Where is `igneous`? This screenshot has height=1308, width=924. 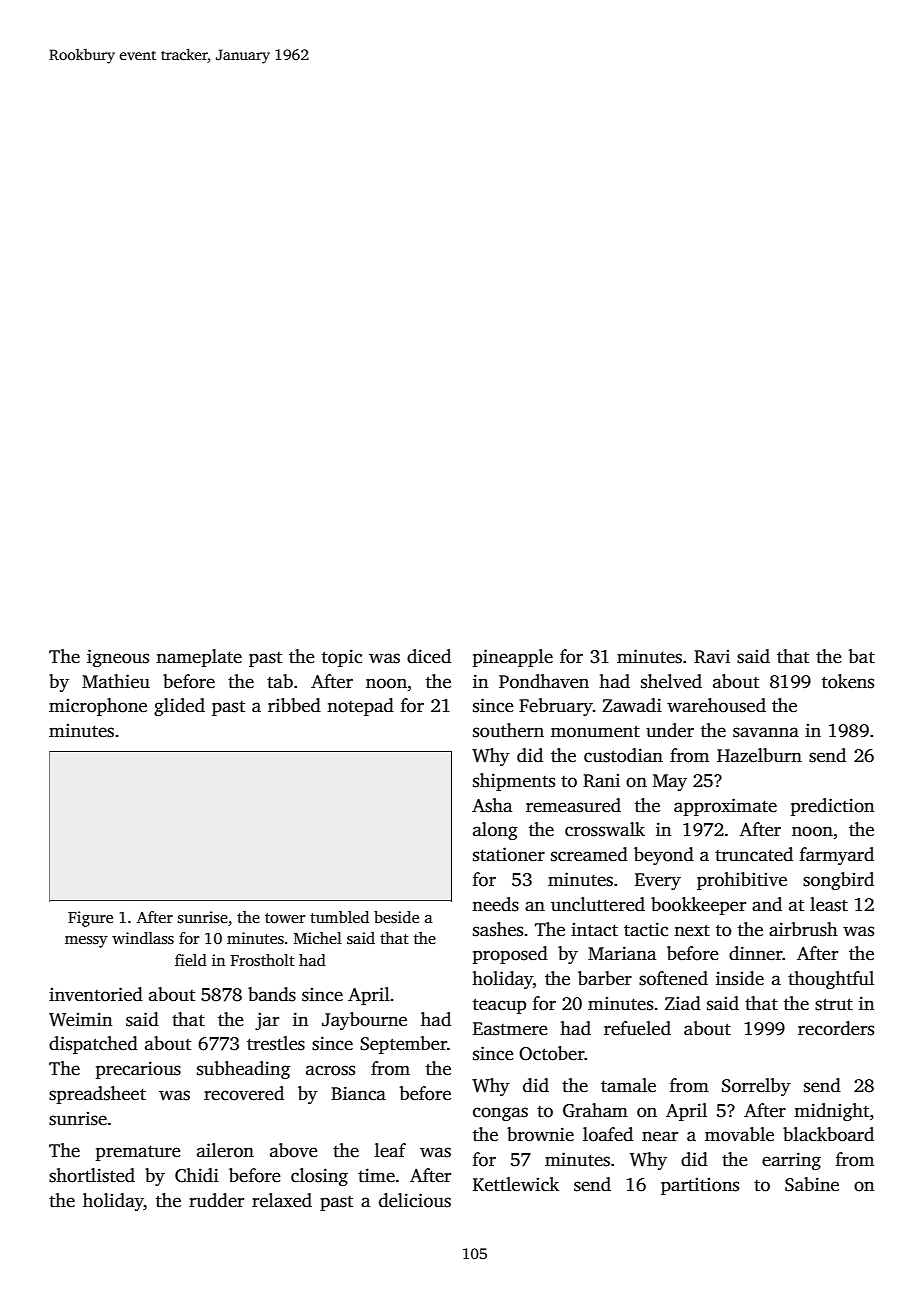
igneous is located at coordinates (118, 658).
